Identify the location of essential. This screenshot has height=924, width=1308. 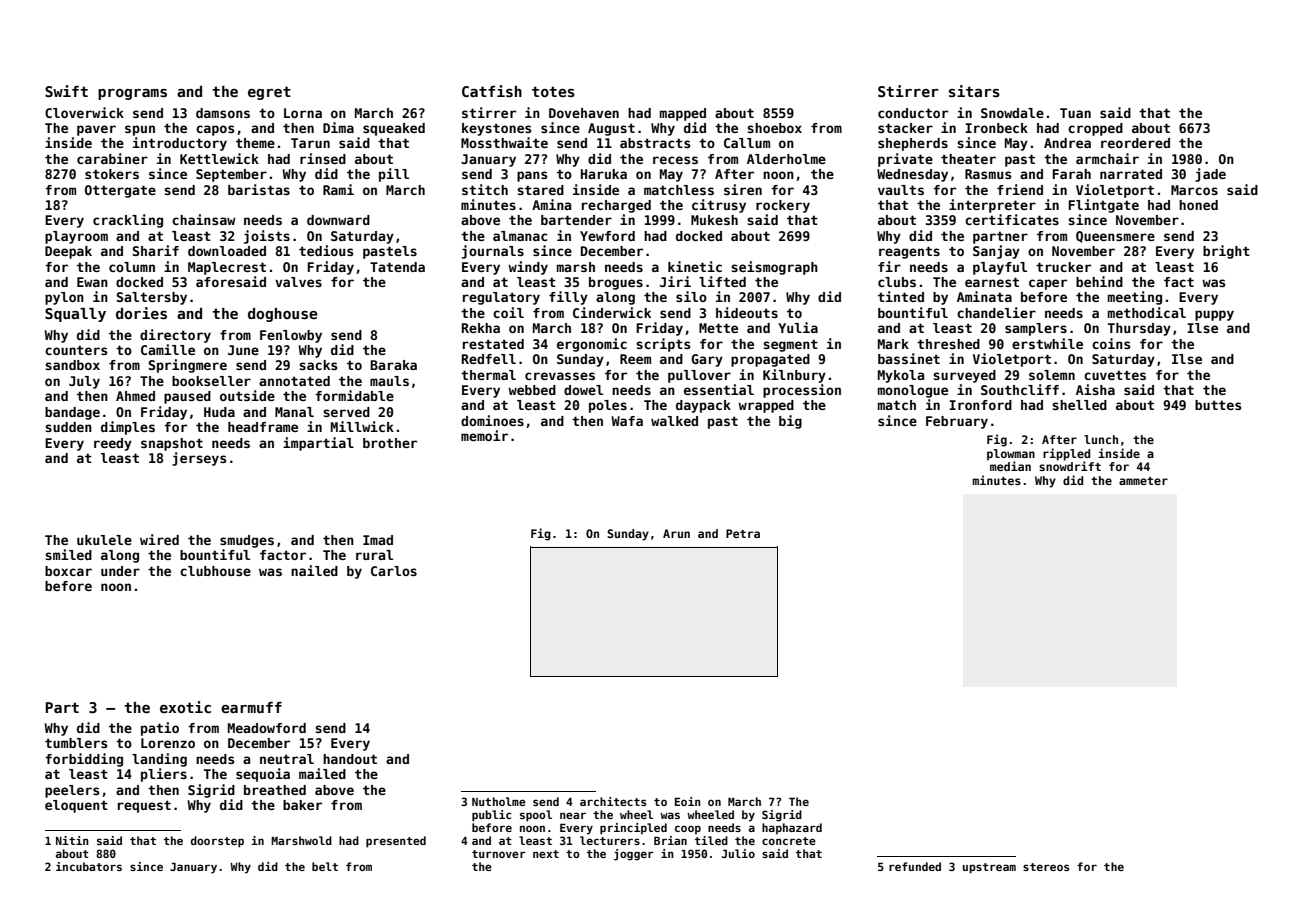
(719, 389).
